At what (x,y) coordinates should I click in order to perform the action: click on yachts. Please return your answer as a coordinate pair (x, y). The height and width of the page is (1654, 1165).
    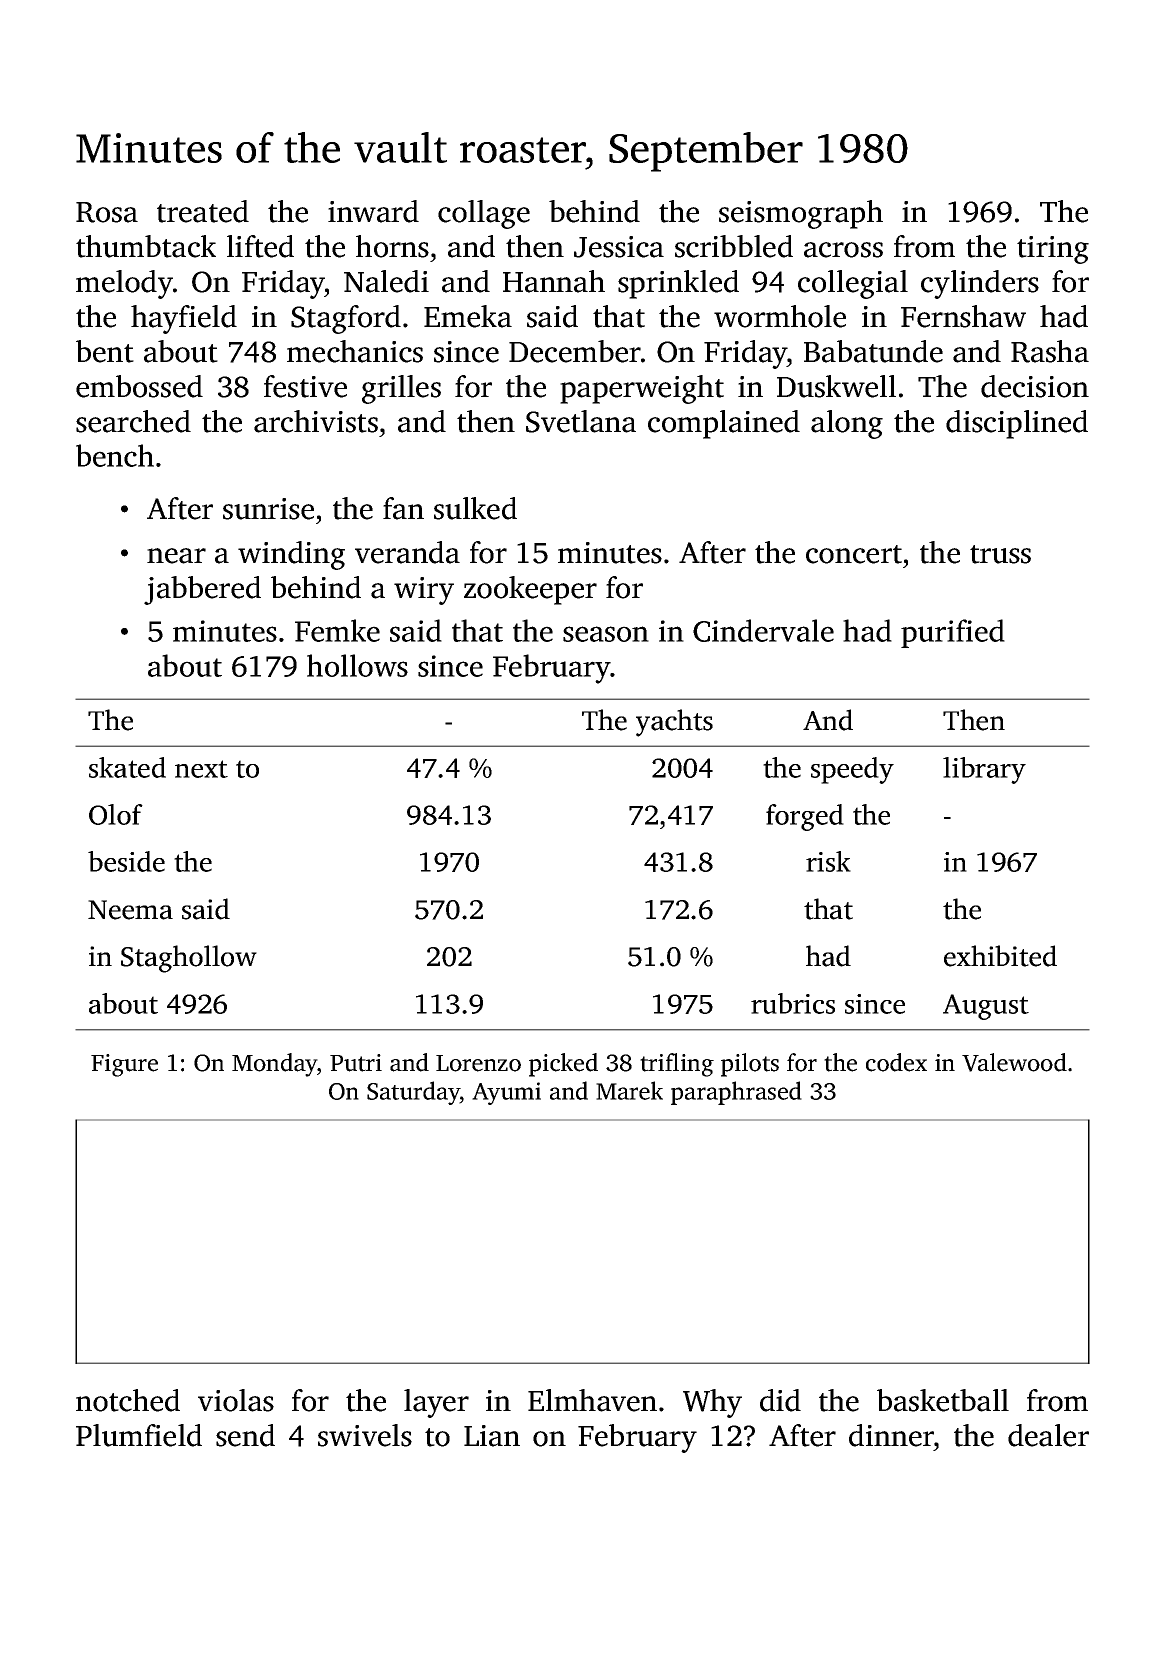
    Looking at the image, I should click on (674, 723).
